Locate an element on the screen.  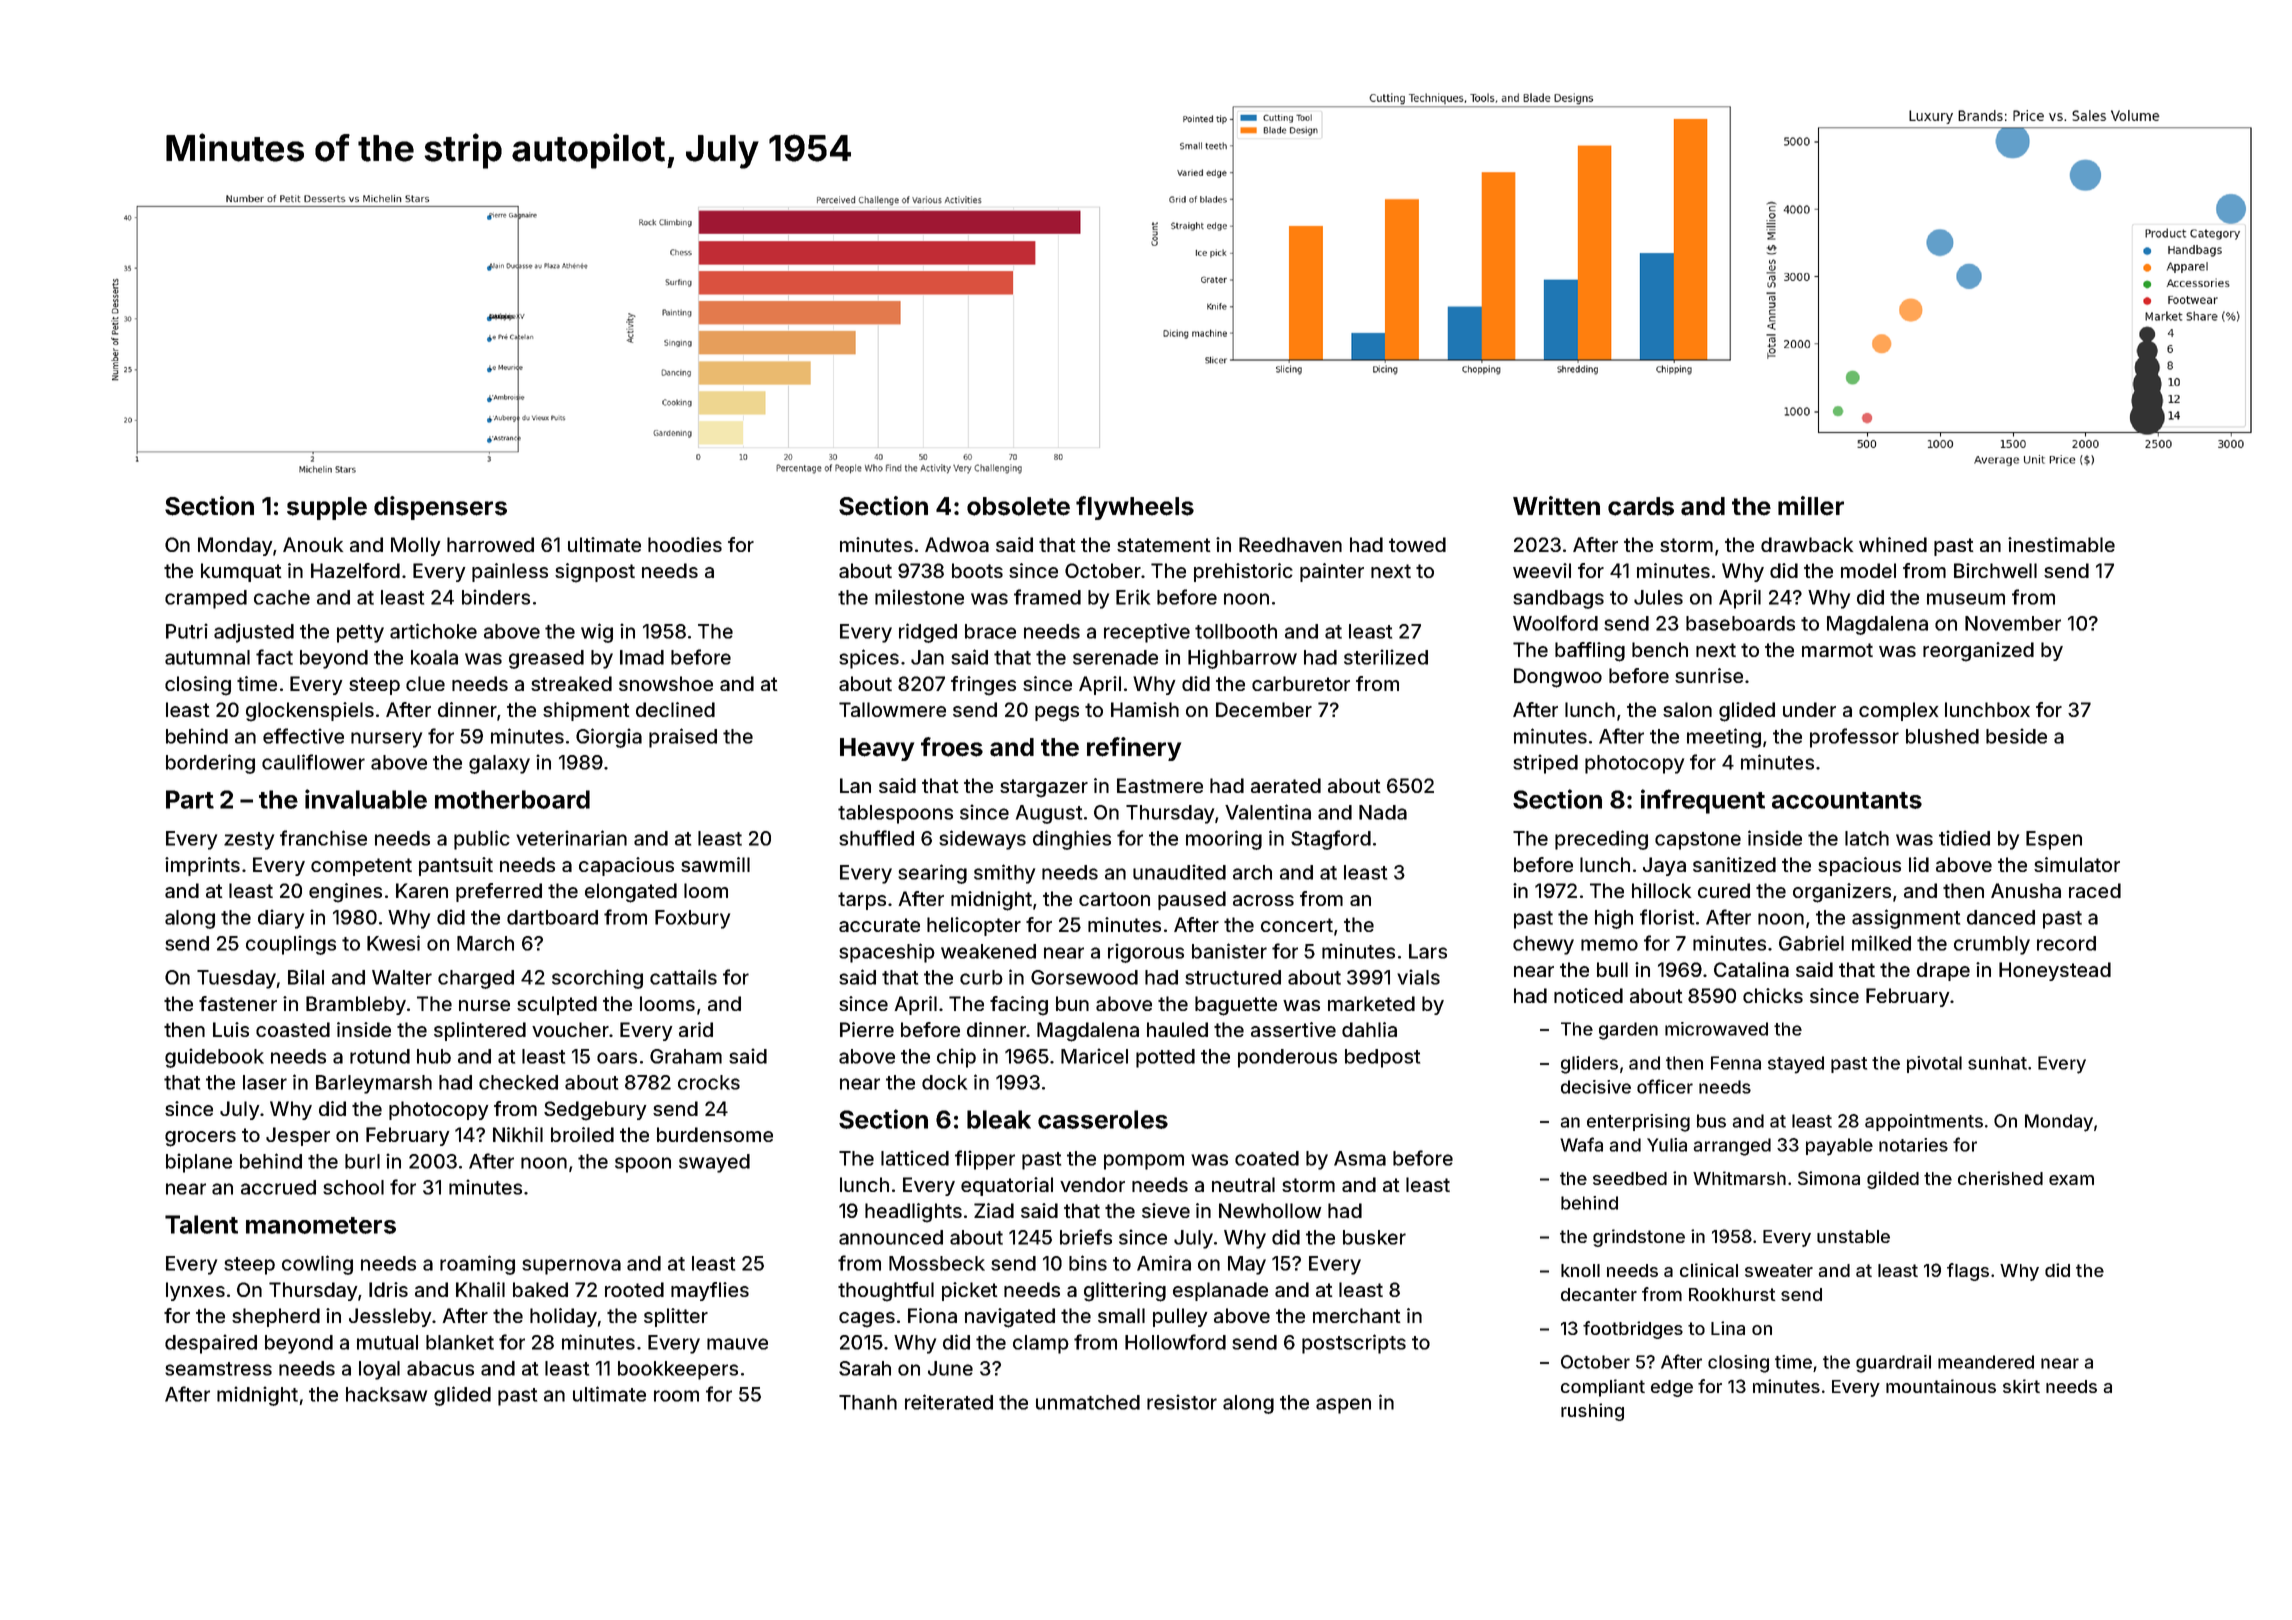
Birchwell is located at coordinates (1995, 570).
